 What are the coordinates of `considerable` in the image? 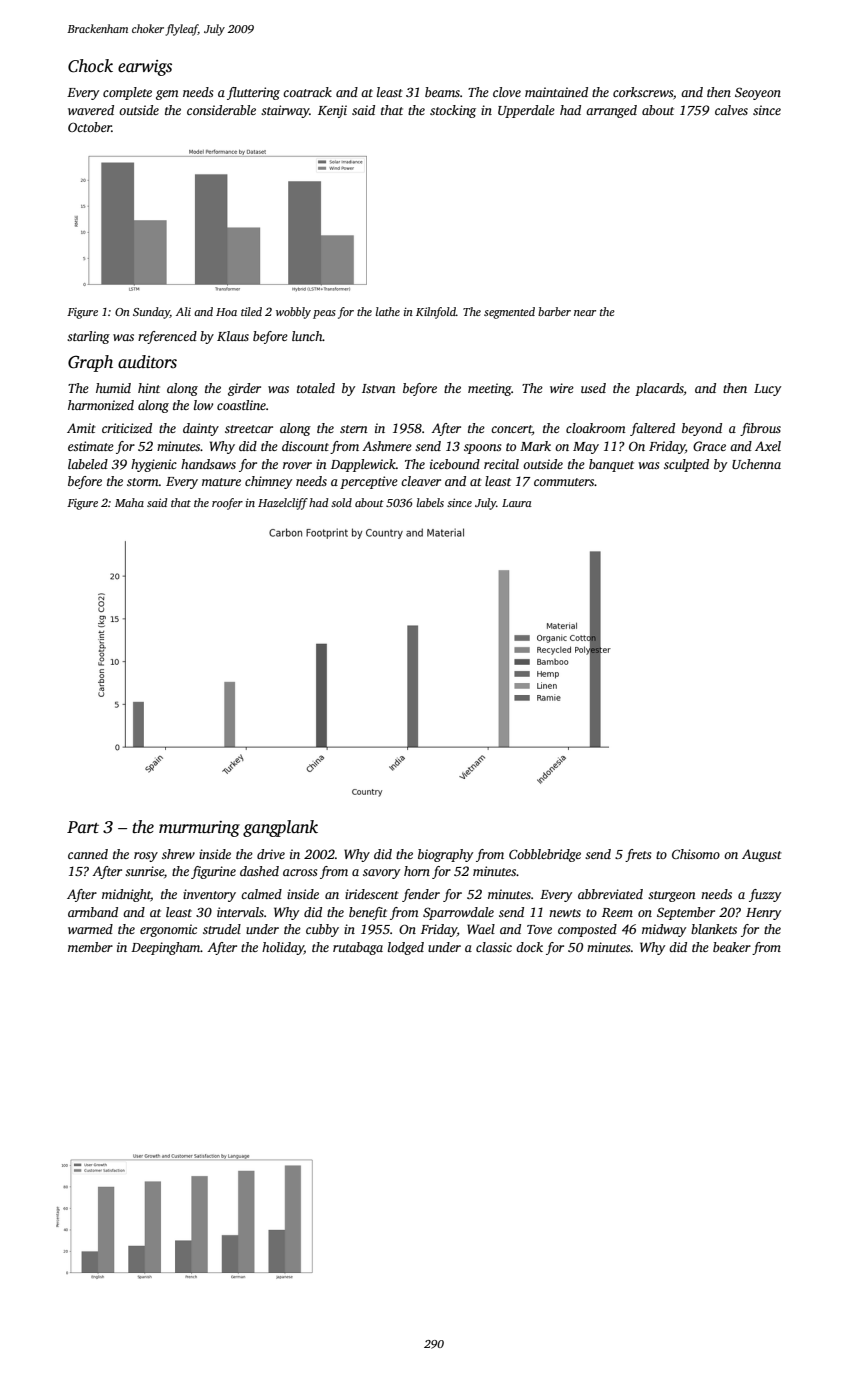 It's located at (221, 110).
